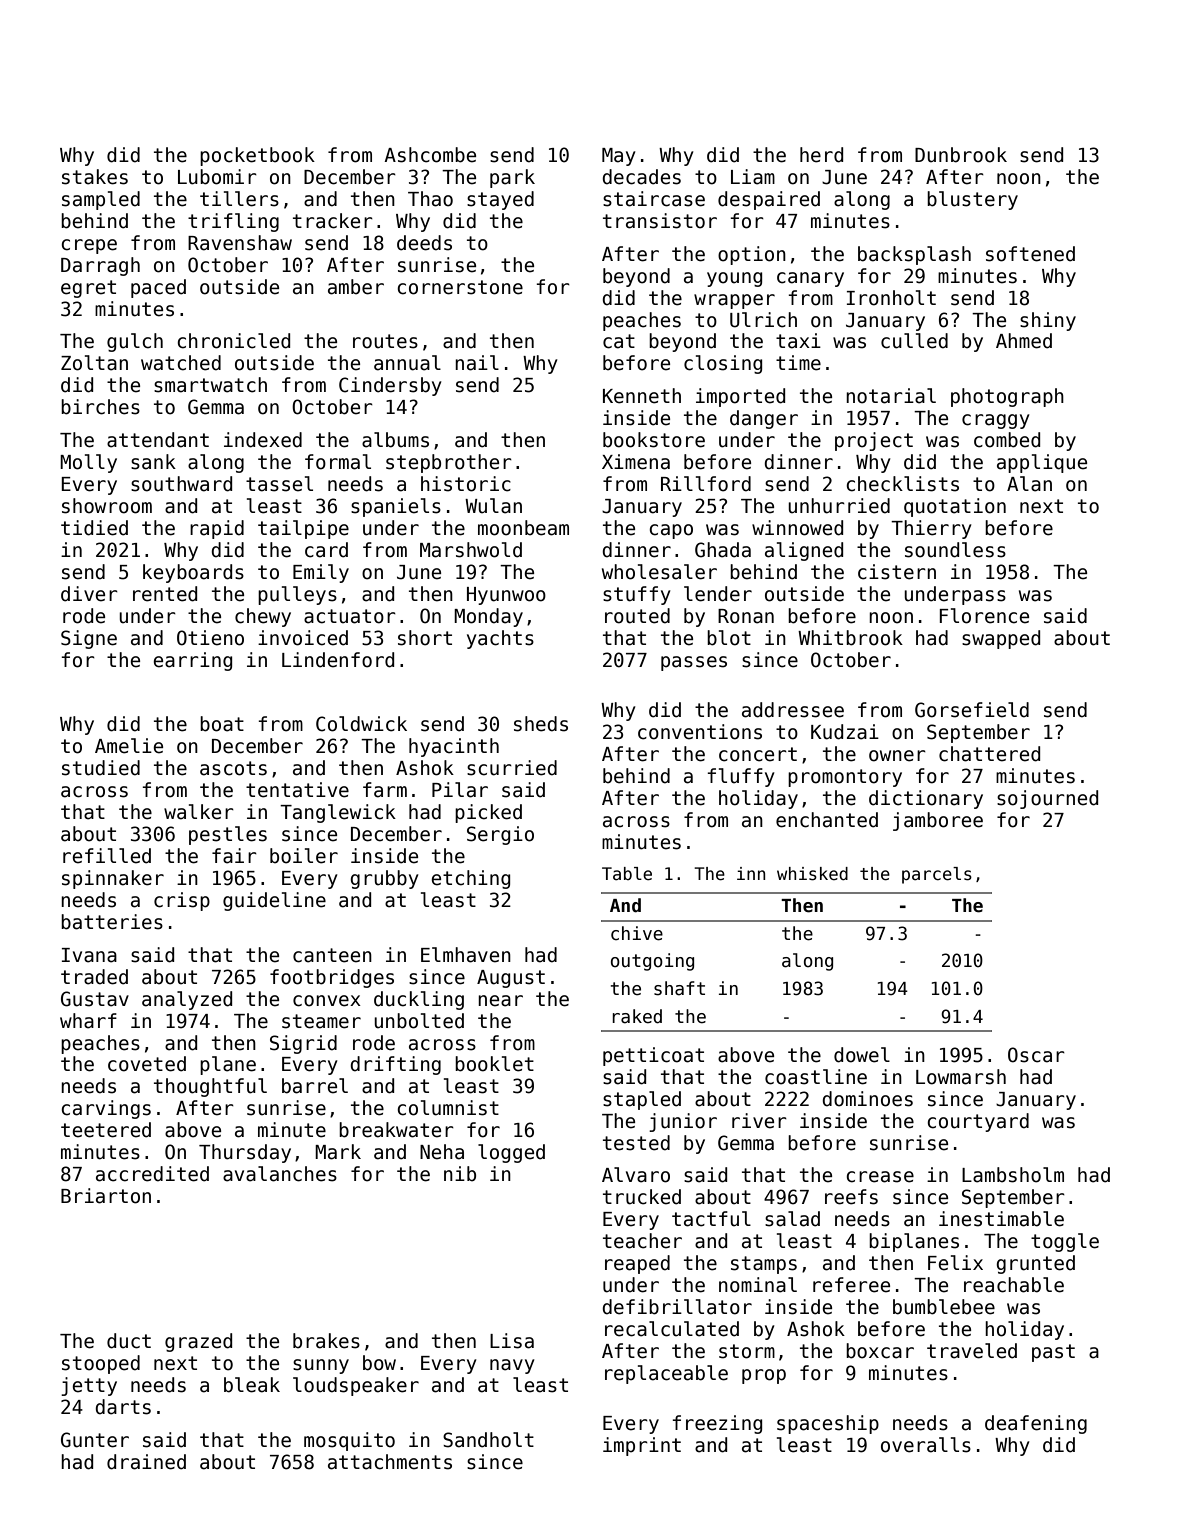 This screenshot has height=1525, width=1178. I want to click on freezing, so click(717, 1424).
